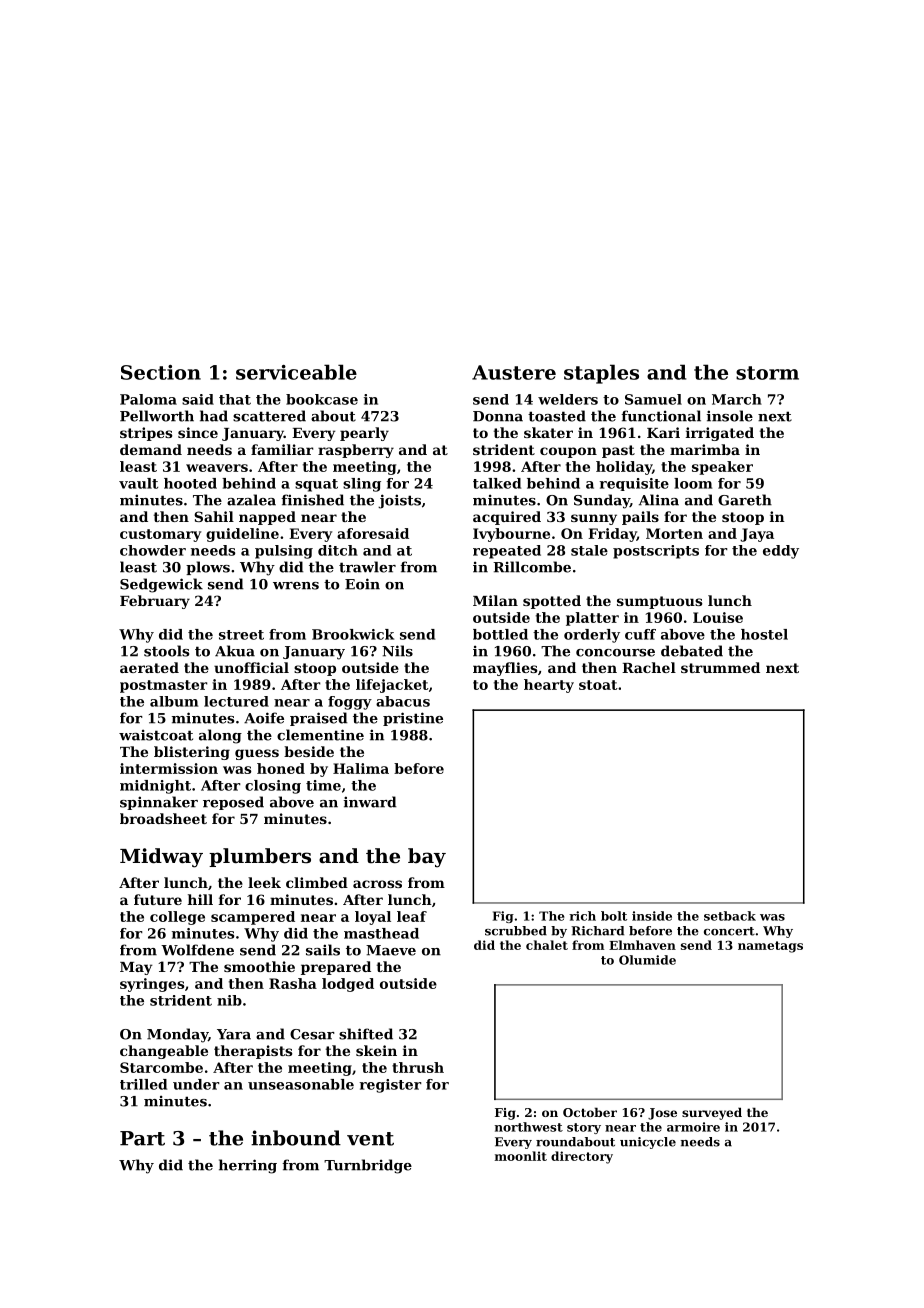 The image size is (924, 1308). I want to click on hostel, so click(764, 634).
